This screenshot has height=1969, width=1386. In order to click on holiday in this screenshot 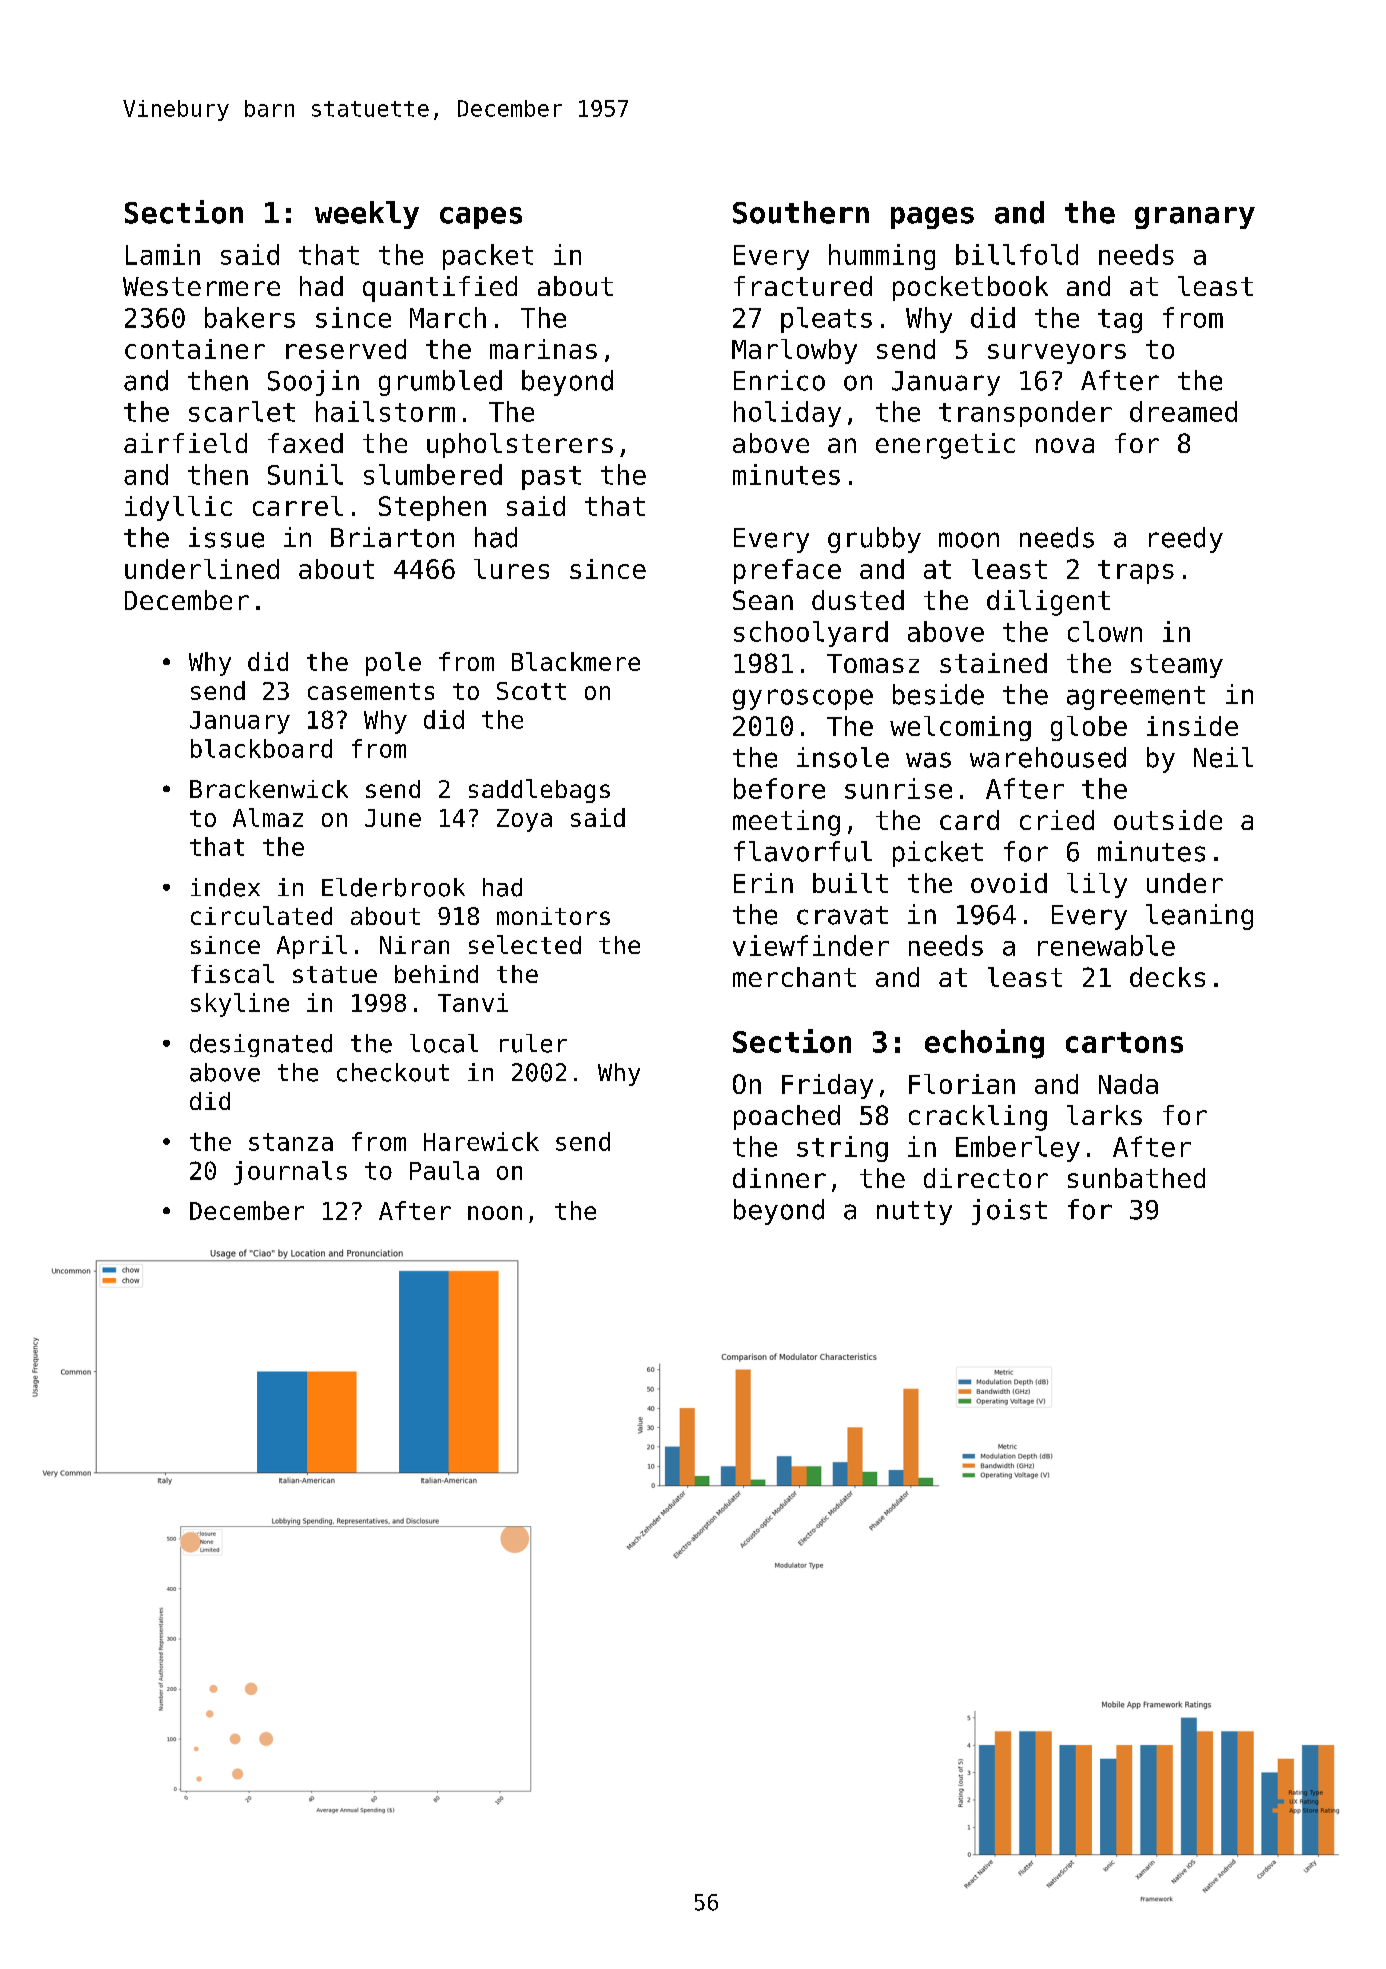, I will do `click(787, 414)`.
